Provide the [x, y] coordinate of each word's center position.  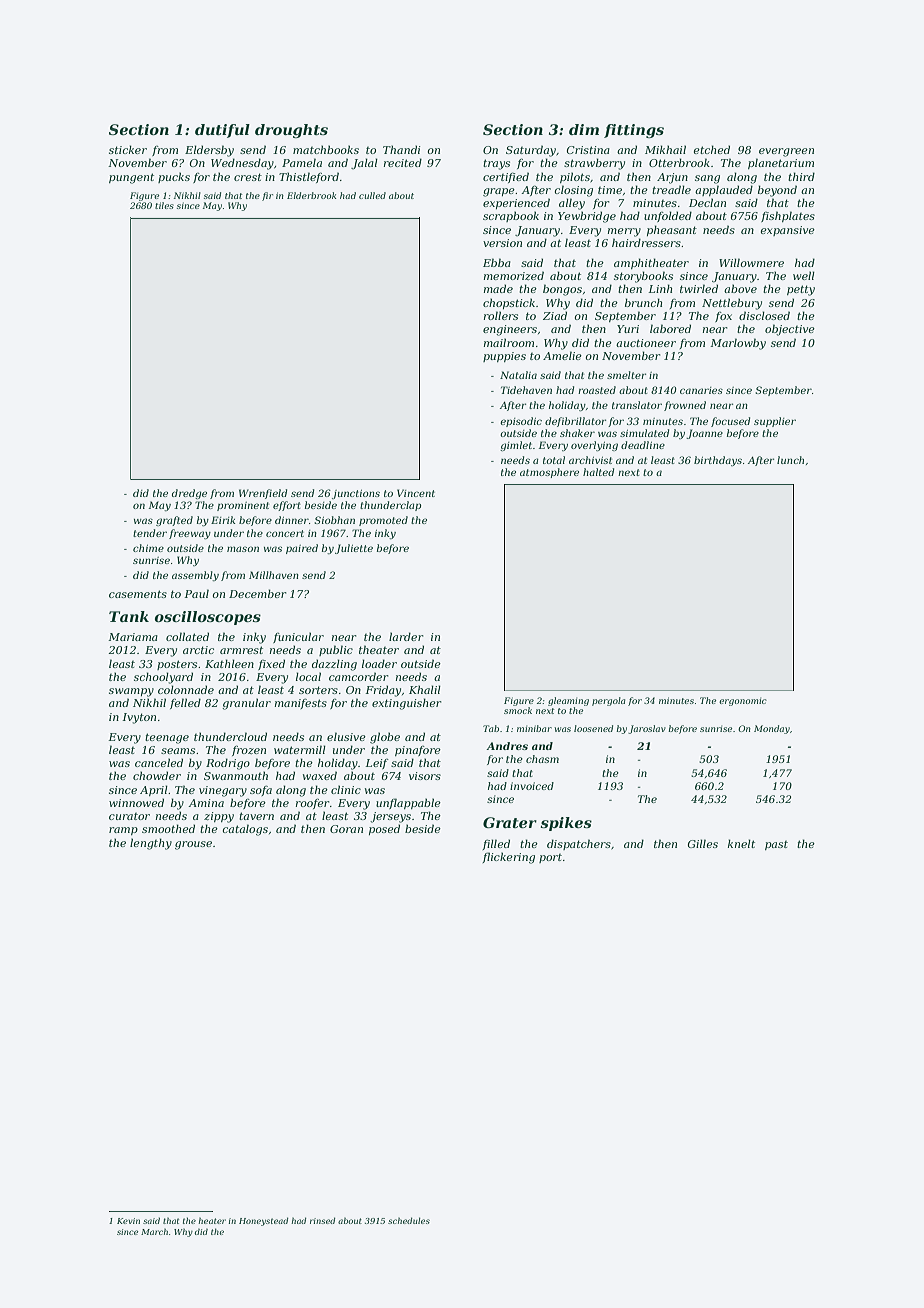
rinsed [322, 1220]
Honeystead [263, 1221]
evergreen [786, 152]
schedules [409, 1220]
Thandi [402, 149]
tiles [164, 205]
